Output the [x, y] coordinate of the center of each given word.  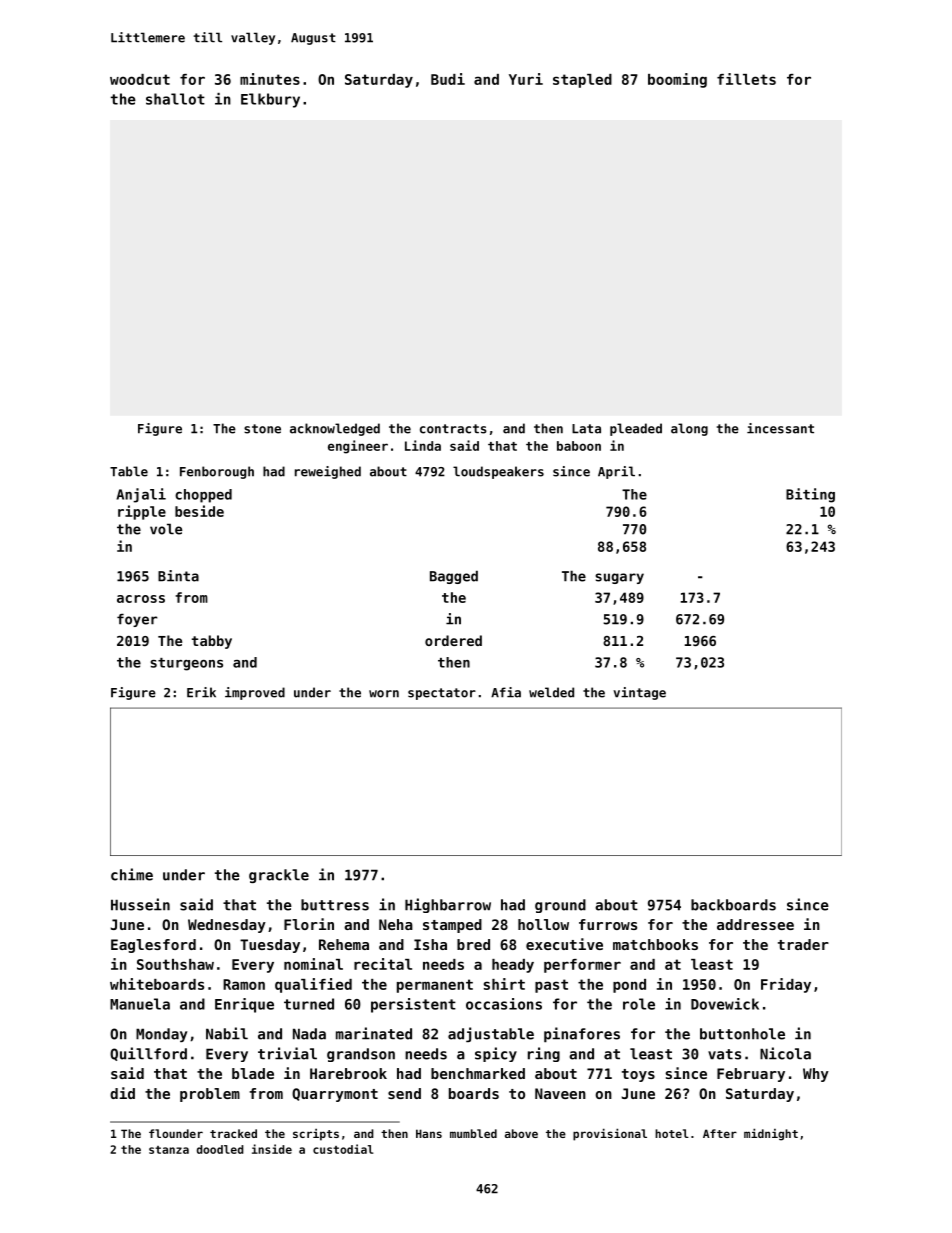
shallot [175, 99]
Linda [423, 445]
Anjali [141, 495]
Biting [810, 495]
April [616, 472]
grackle [279, 876]
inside [272, 1149]
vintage [639, 693]
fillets [746, 79]
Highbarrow [448, 905]
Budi [448, 79]
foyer [137, 620]
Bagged [454, 577]
